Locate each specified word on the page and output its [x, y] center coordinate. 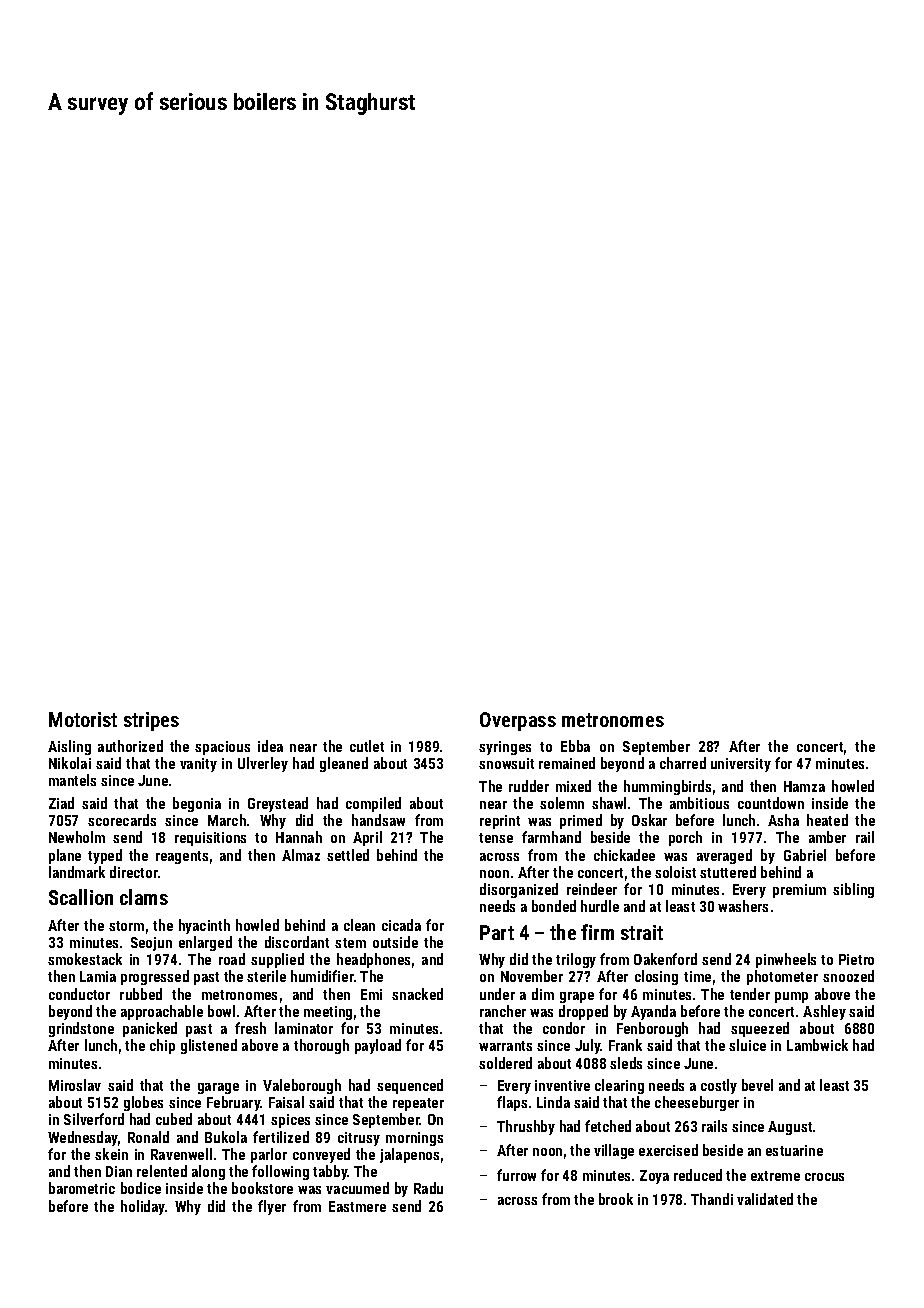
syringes [505, 748]
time [697, 976]
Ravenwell [181, 1154]
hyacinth [204, 926]
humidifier [322, 976]
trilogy [576, 960]
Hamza [804, 786]
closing [656, 977]
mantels [72, 780]
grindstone [81, 1029]
